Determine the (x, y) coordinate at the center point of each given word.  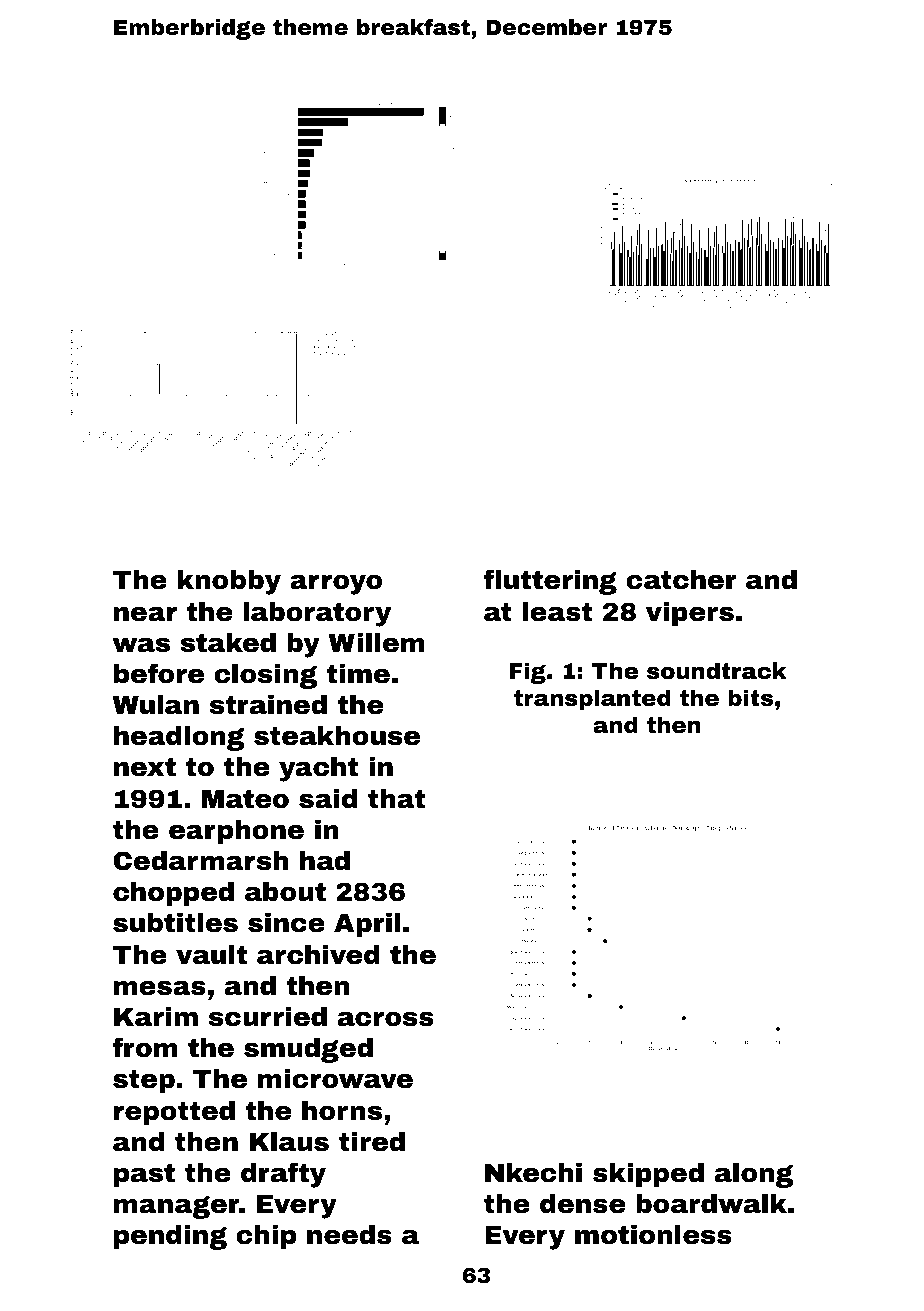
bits (750, 698)
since (286, 923)
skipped (648, 1175)
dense (582, 1204)
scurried (268, 1017)
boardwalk (711, 1204)
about (285, 892)
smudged (308, 1050)
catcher (681, 580)
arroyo (336, 584)
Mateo (245, 799)
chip (266, 1237)
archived (318, 955)
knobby (229, 582)
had (325, 861)
